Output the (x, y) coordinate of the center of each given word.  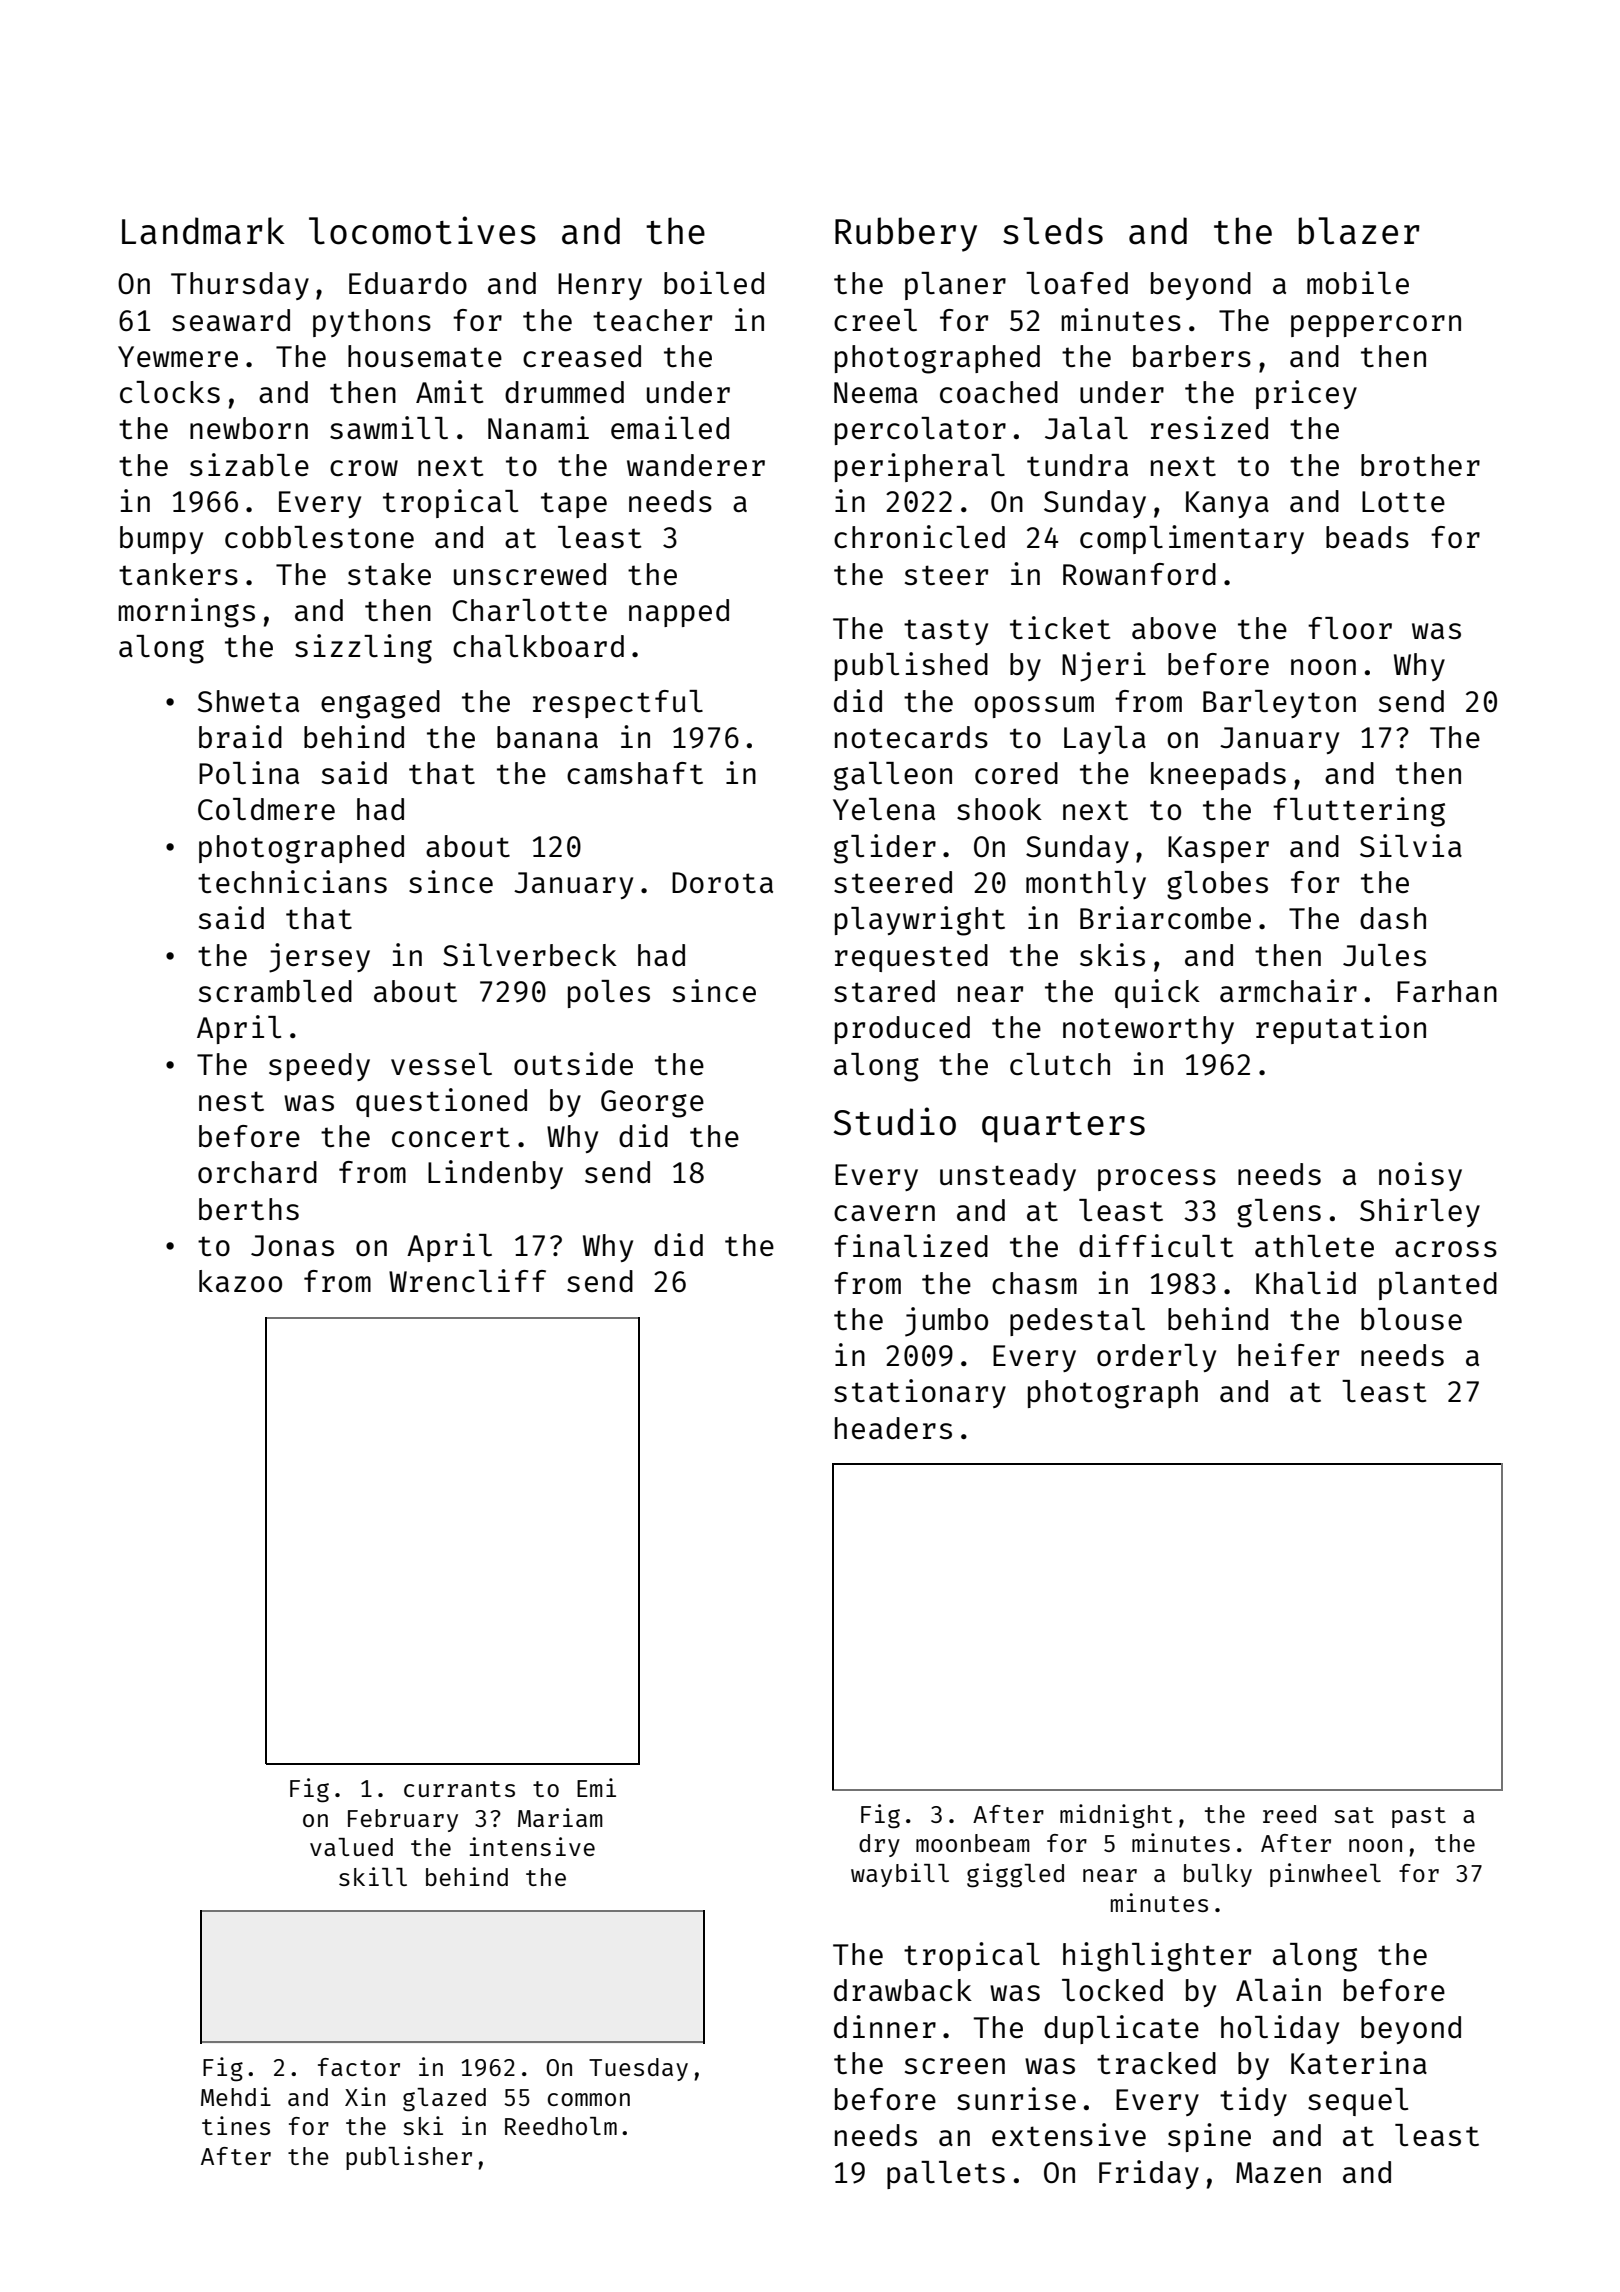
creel (875, 320)
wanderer (696, 465)
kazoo (240, 1281)
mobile (1358, 283)
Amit (450, 391)
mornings (186, 613)
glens (1279, 1213)
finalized (911, 1245)
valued (351, 1847)
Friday (1149, 2174)
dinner (885, 2026)
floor (1350, 628)
